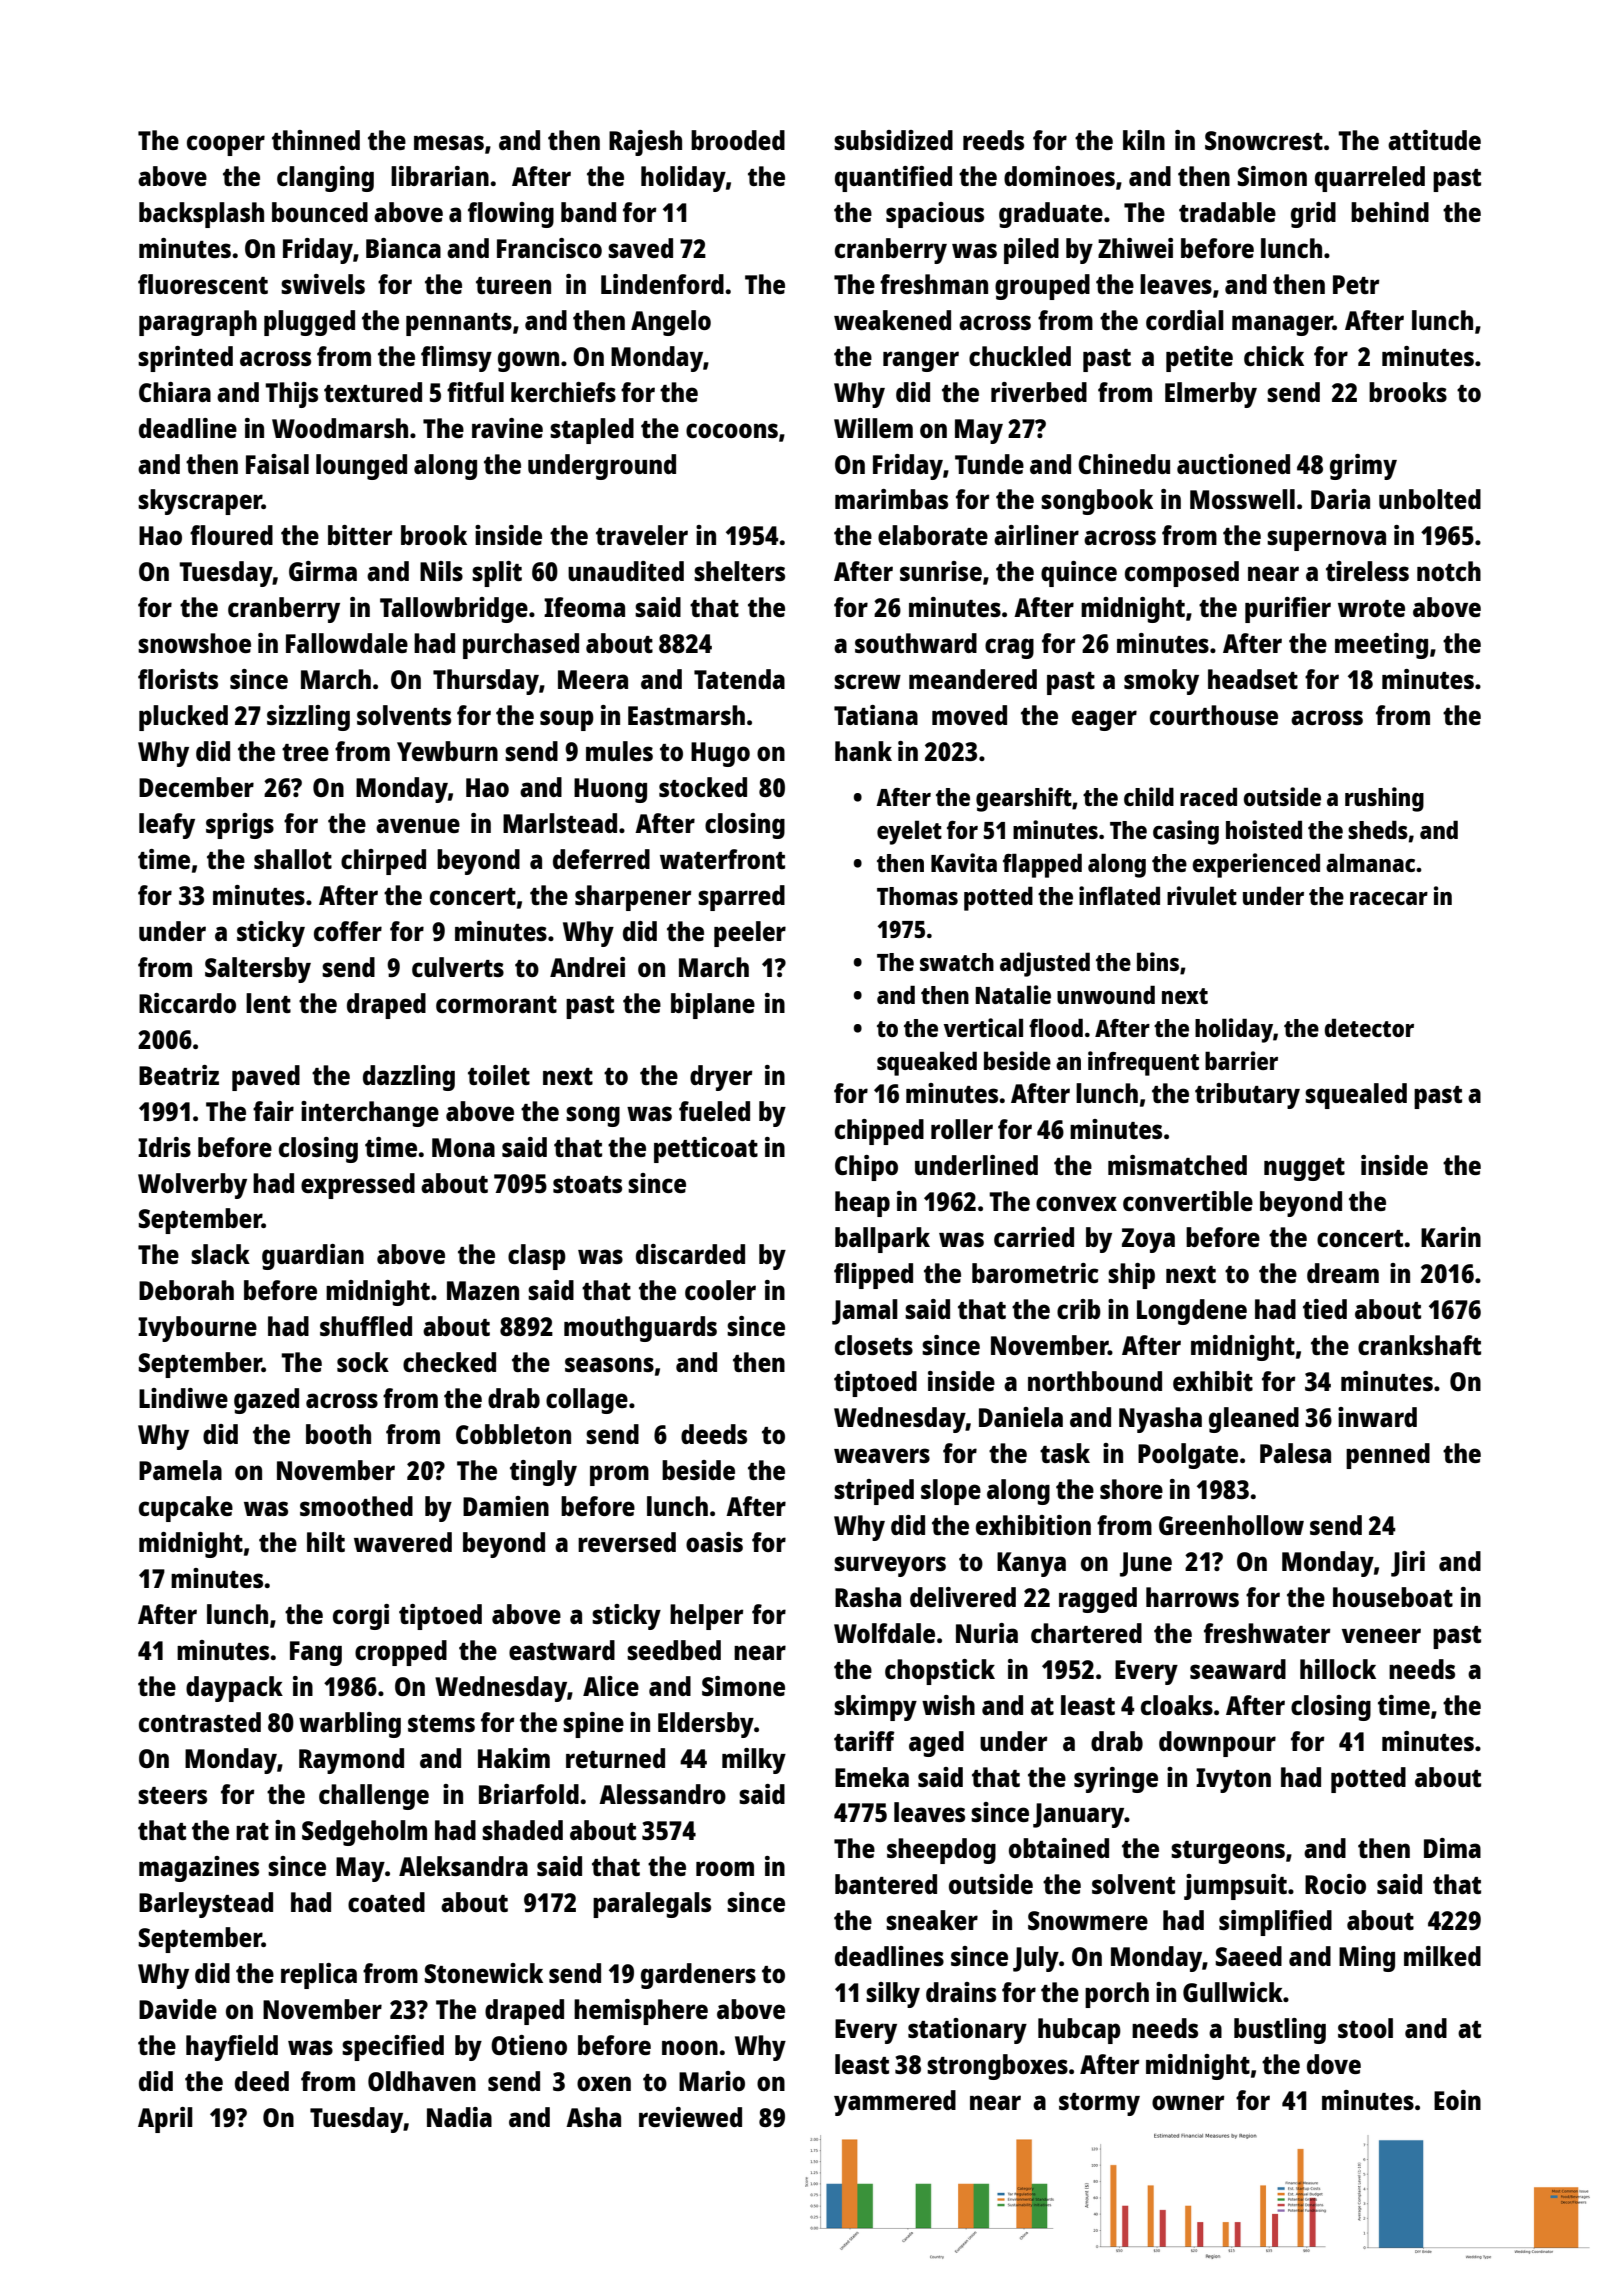 The width and height of the page is (1620, 2292). Describe the element at coordinates (1088, 1920) in the page. I see `Snowmere` at that location.
